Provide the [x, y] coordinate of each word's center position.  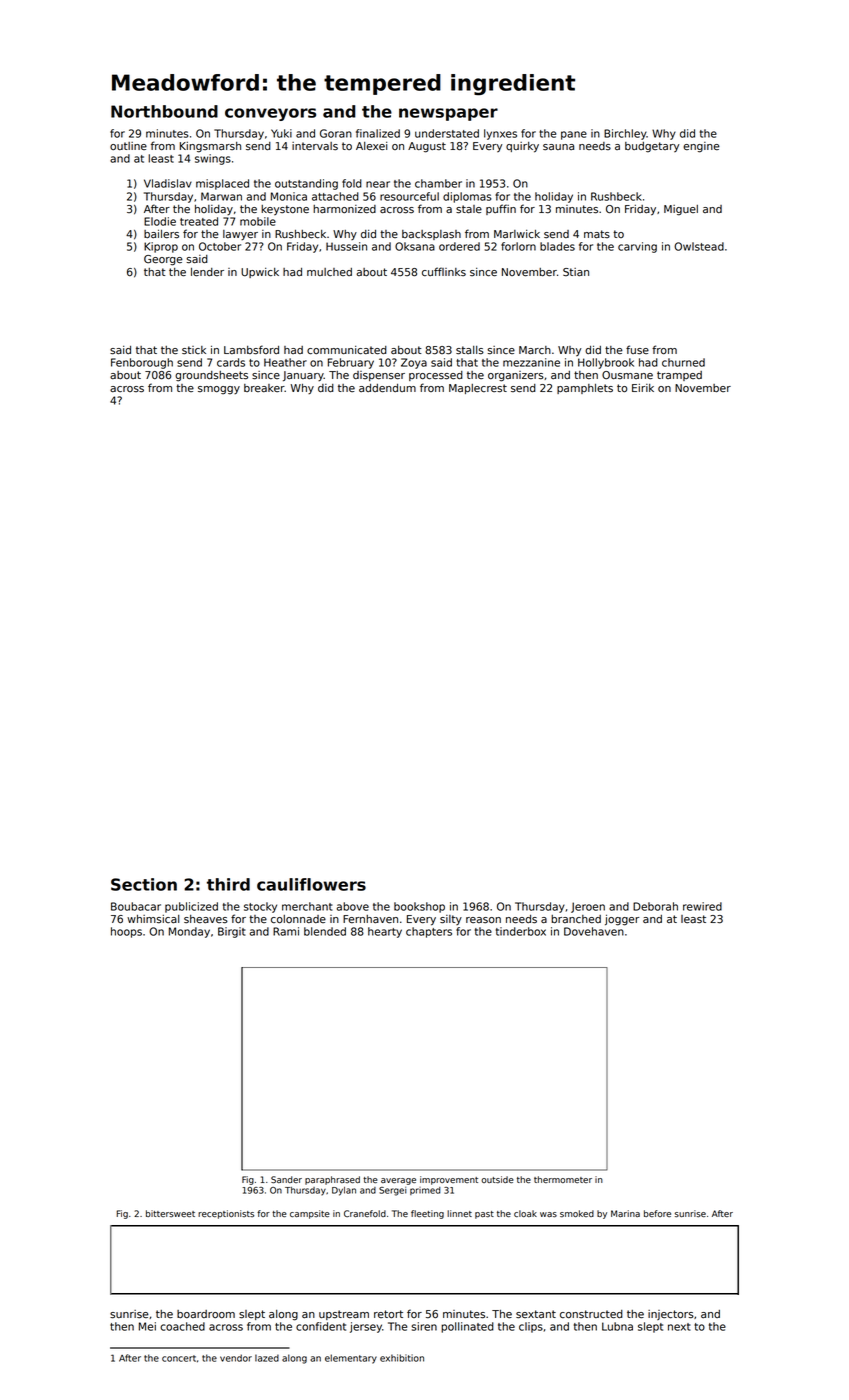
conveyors [270, 114]
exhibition [402, 1358]
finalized [378, 133]
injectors [671, 1315]
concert [179, 1358]
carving [637, 247]
